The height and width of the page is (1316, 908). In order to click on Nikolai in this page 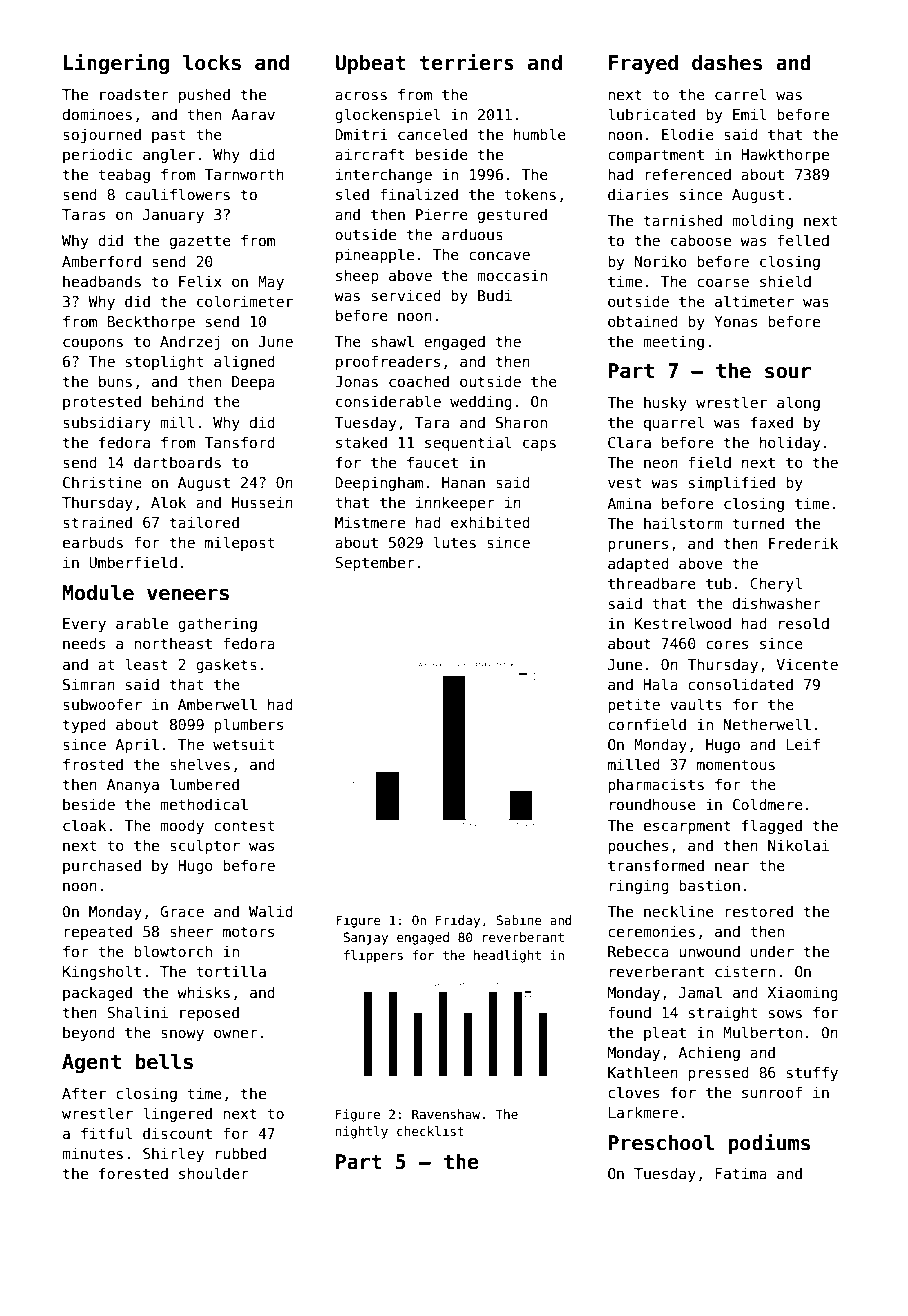, I will do `click(798, 845)`.
